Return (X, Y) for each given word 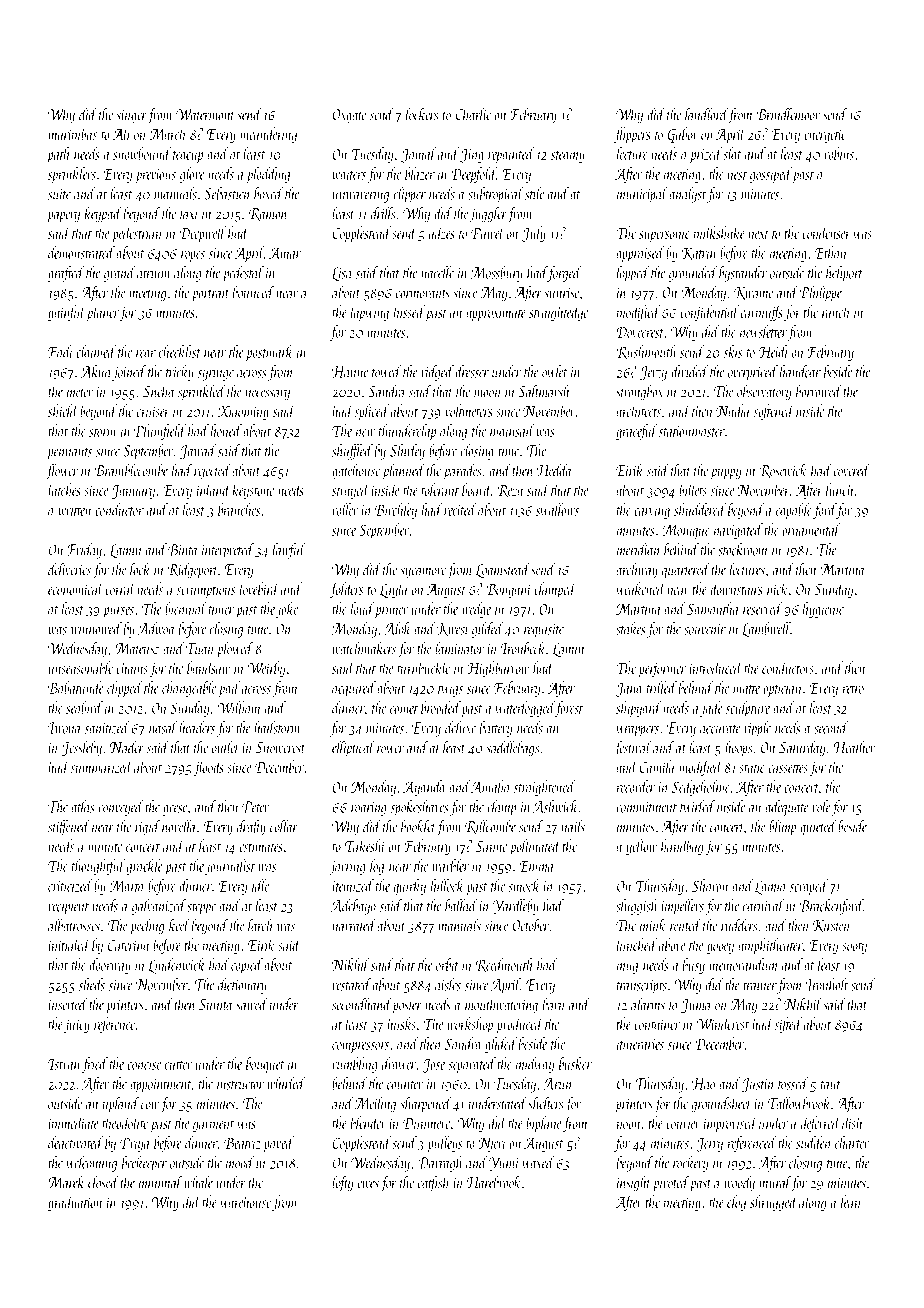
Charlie (473, 114)
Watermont (205, 114)
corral (120, 588)
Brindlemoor (788, 114)
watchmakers (364, 648)
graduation (75, 1203)
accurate (720, 729)
